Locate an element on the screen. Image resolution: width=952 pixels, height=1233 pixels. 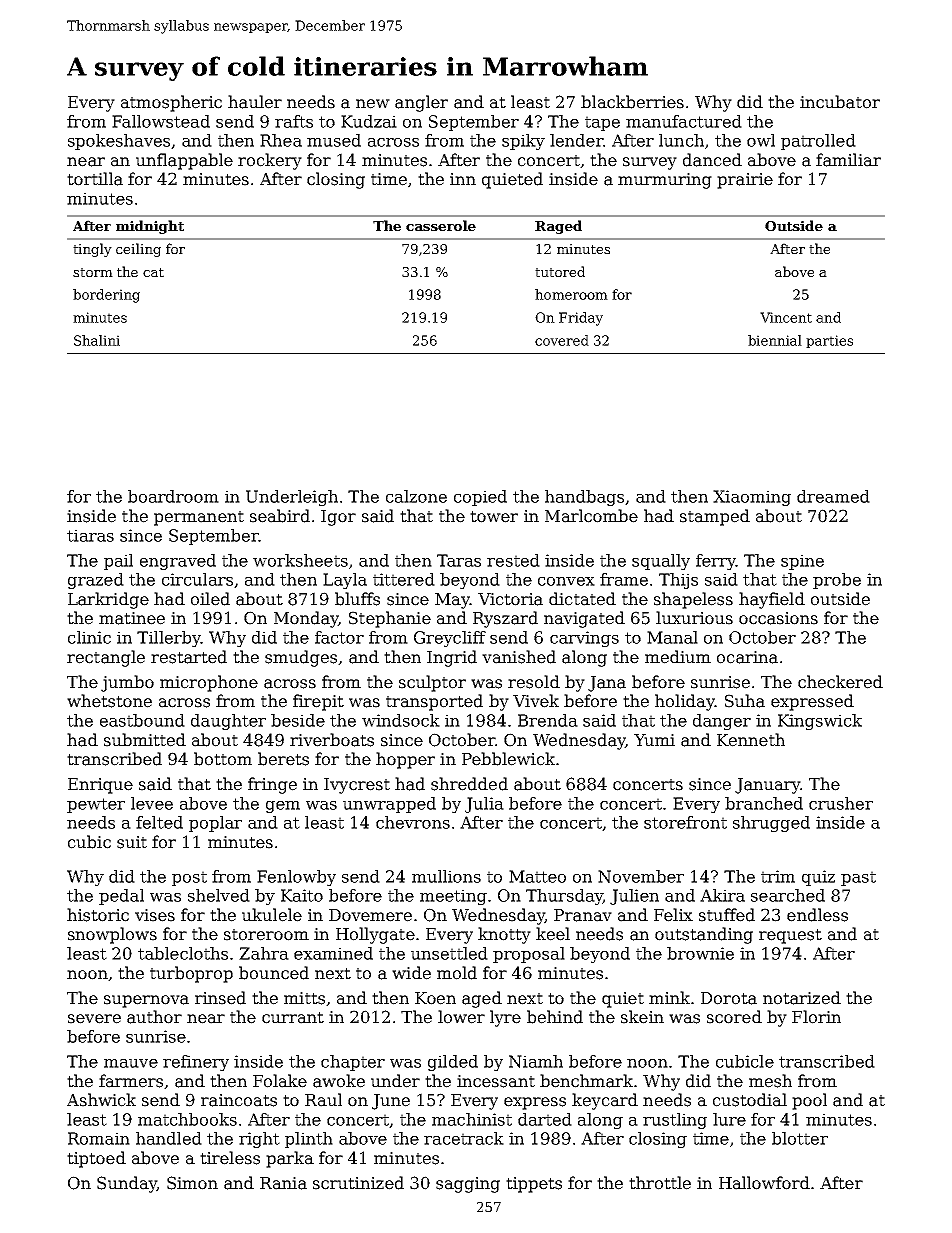
Yumi is located at coordinates (654, 740).
